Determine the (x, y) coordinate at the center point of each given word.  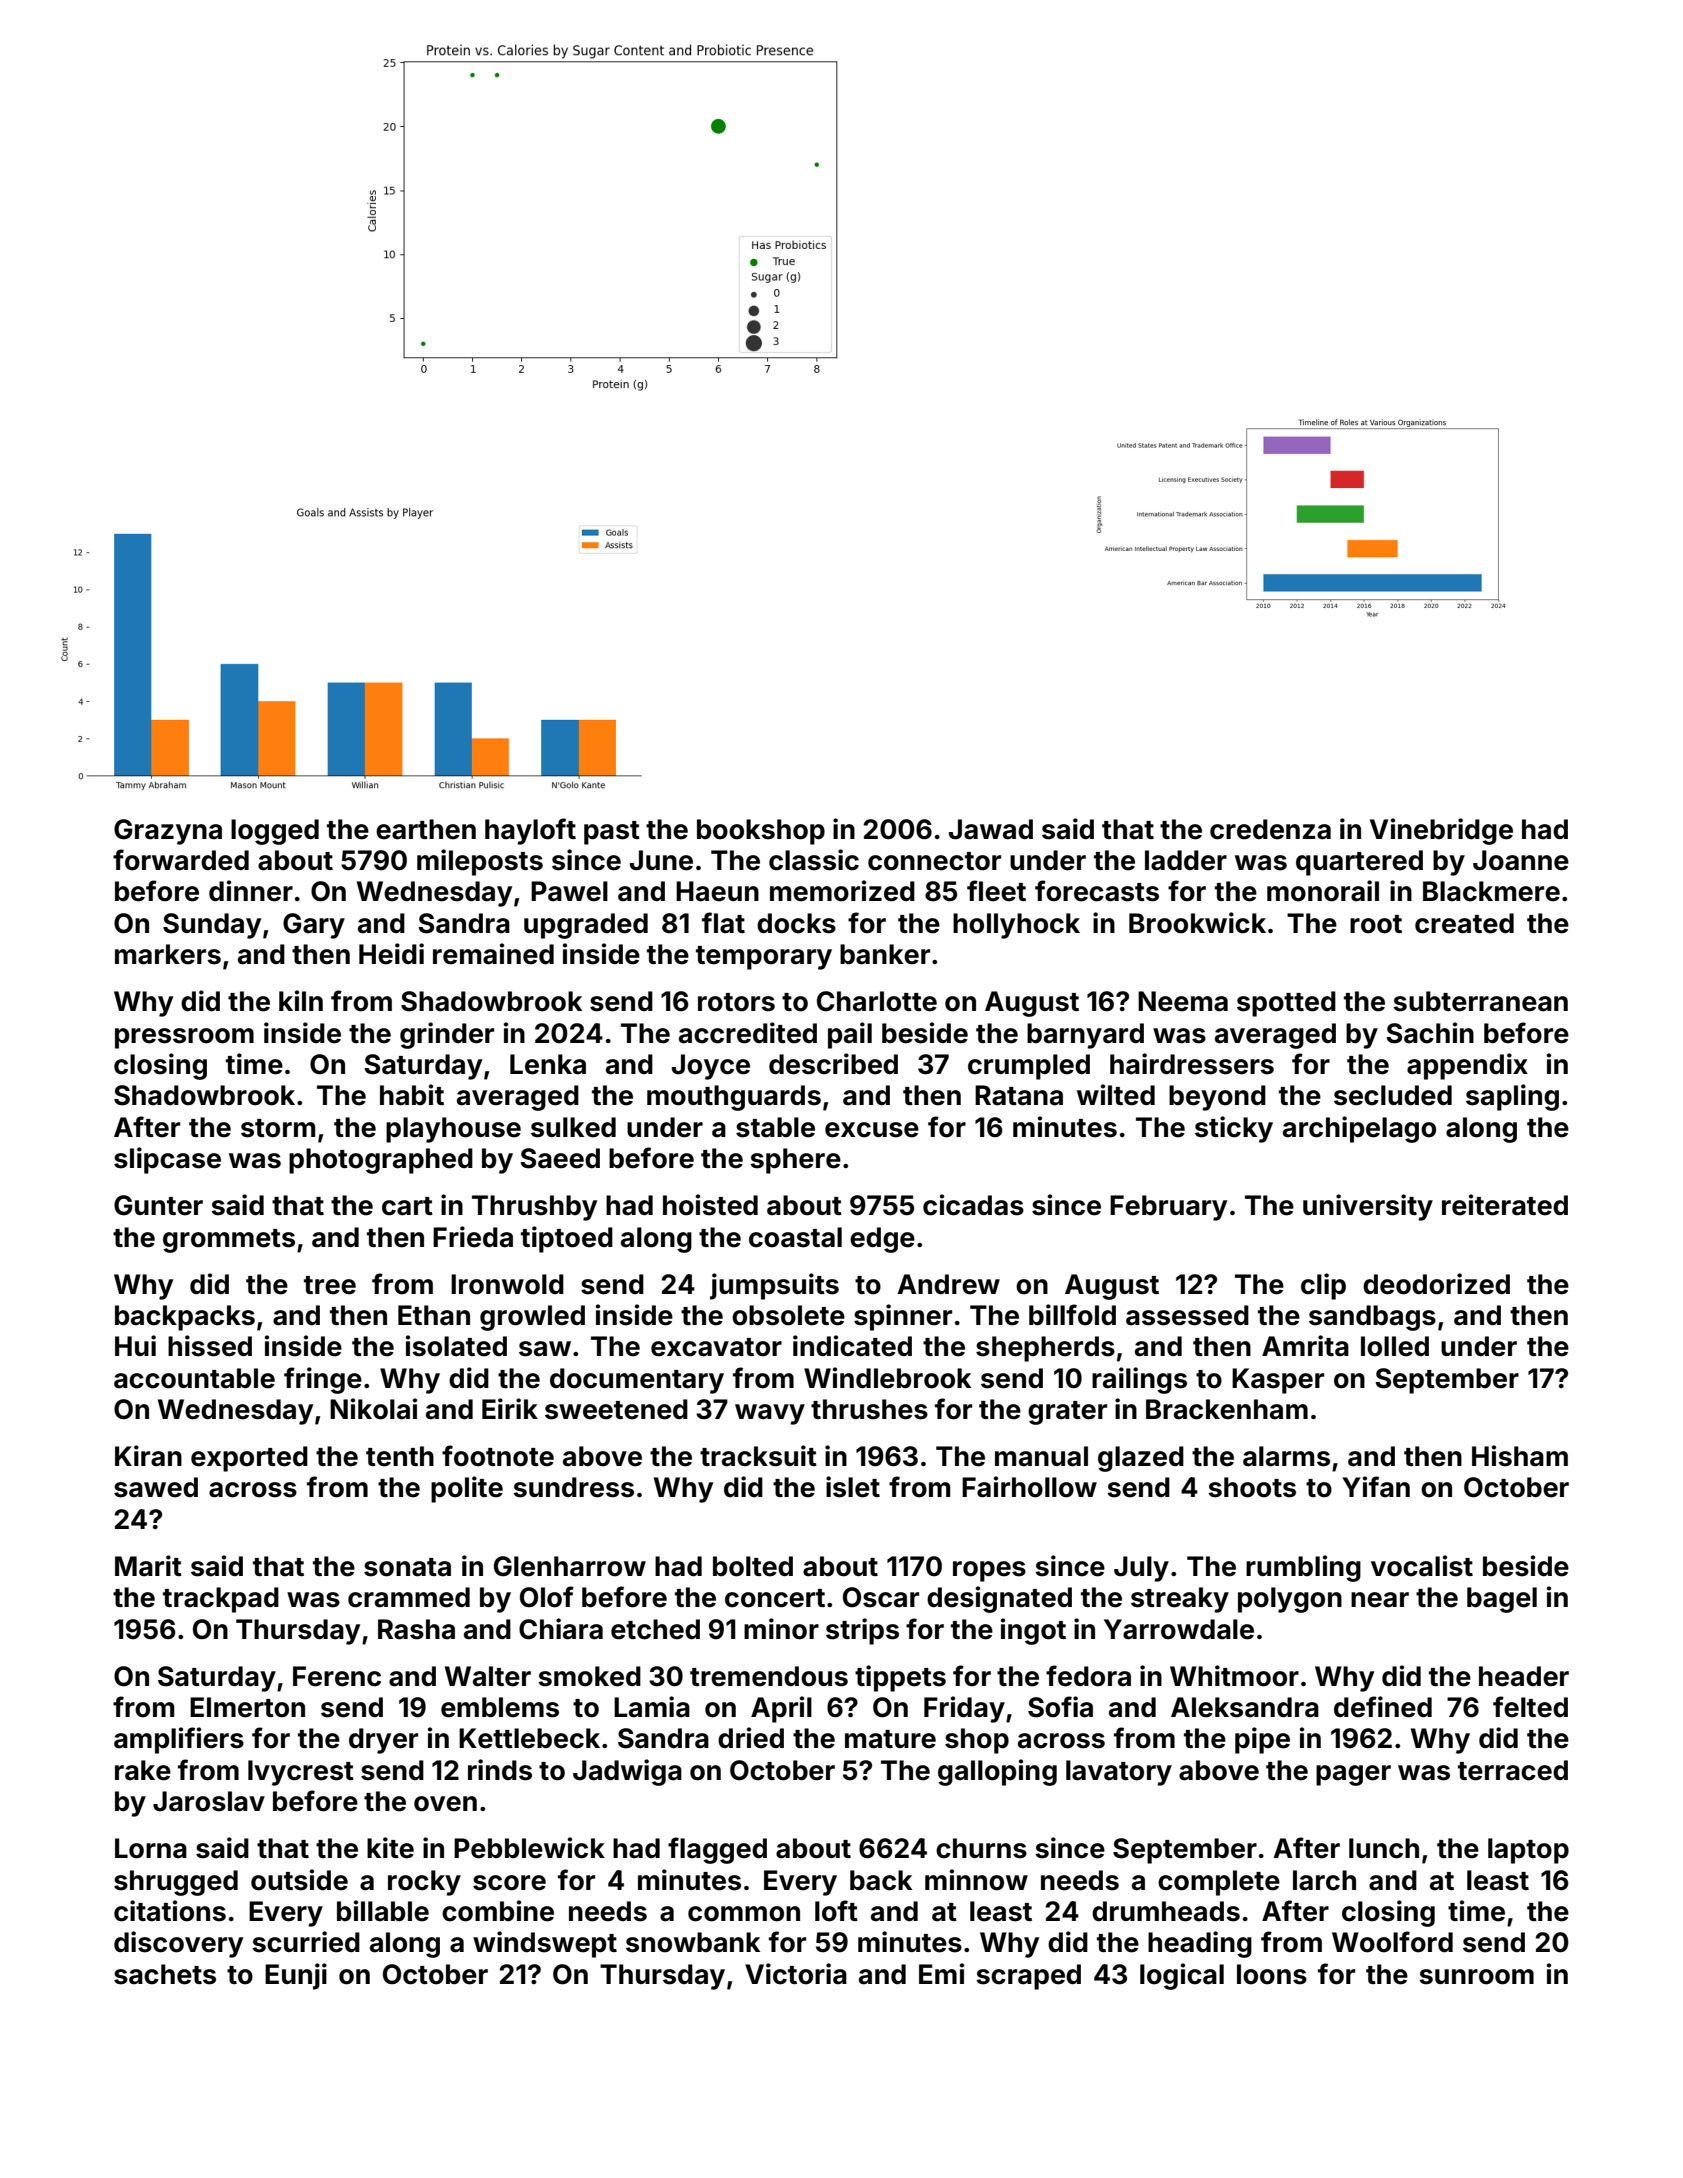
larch (1324, 1880)
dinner (251, 891)
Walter (488, 1676)
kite (390, 1848)
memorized (842, 891)
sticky (1234, 1129)
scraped (1028, 1977)
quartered (1359, 863)
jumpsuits (774, 1286)
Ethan (434, 1315)
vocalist (1422, 1566)
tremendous (769, 1676)
